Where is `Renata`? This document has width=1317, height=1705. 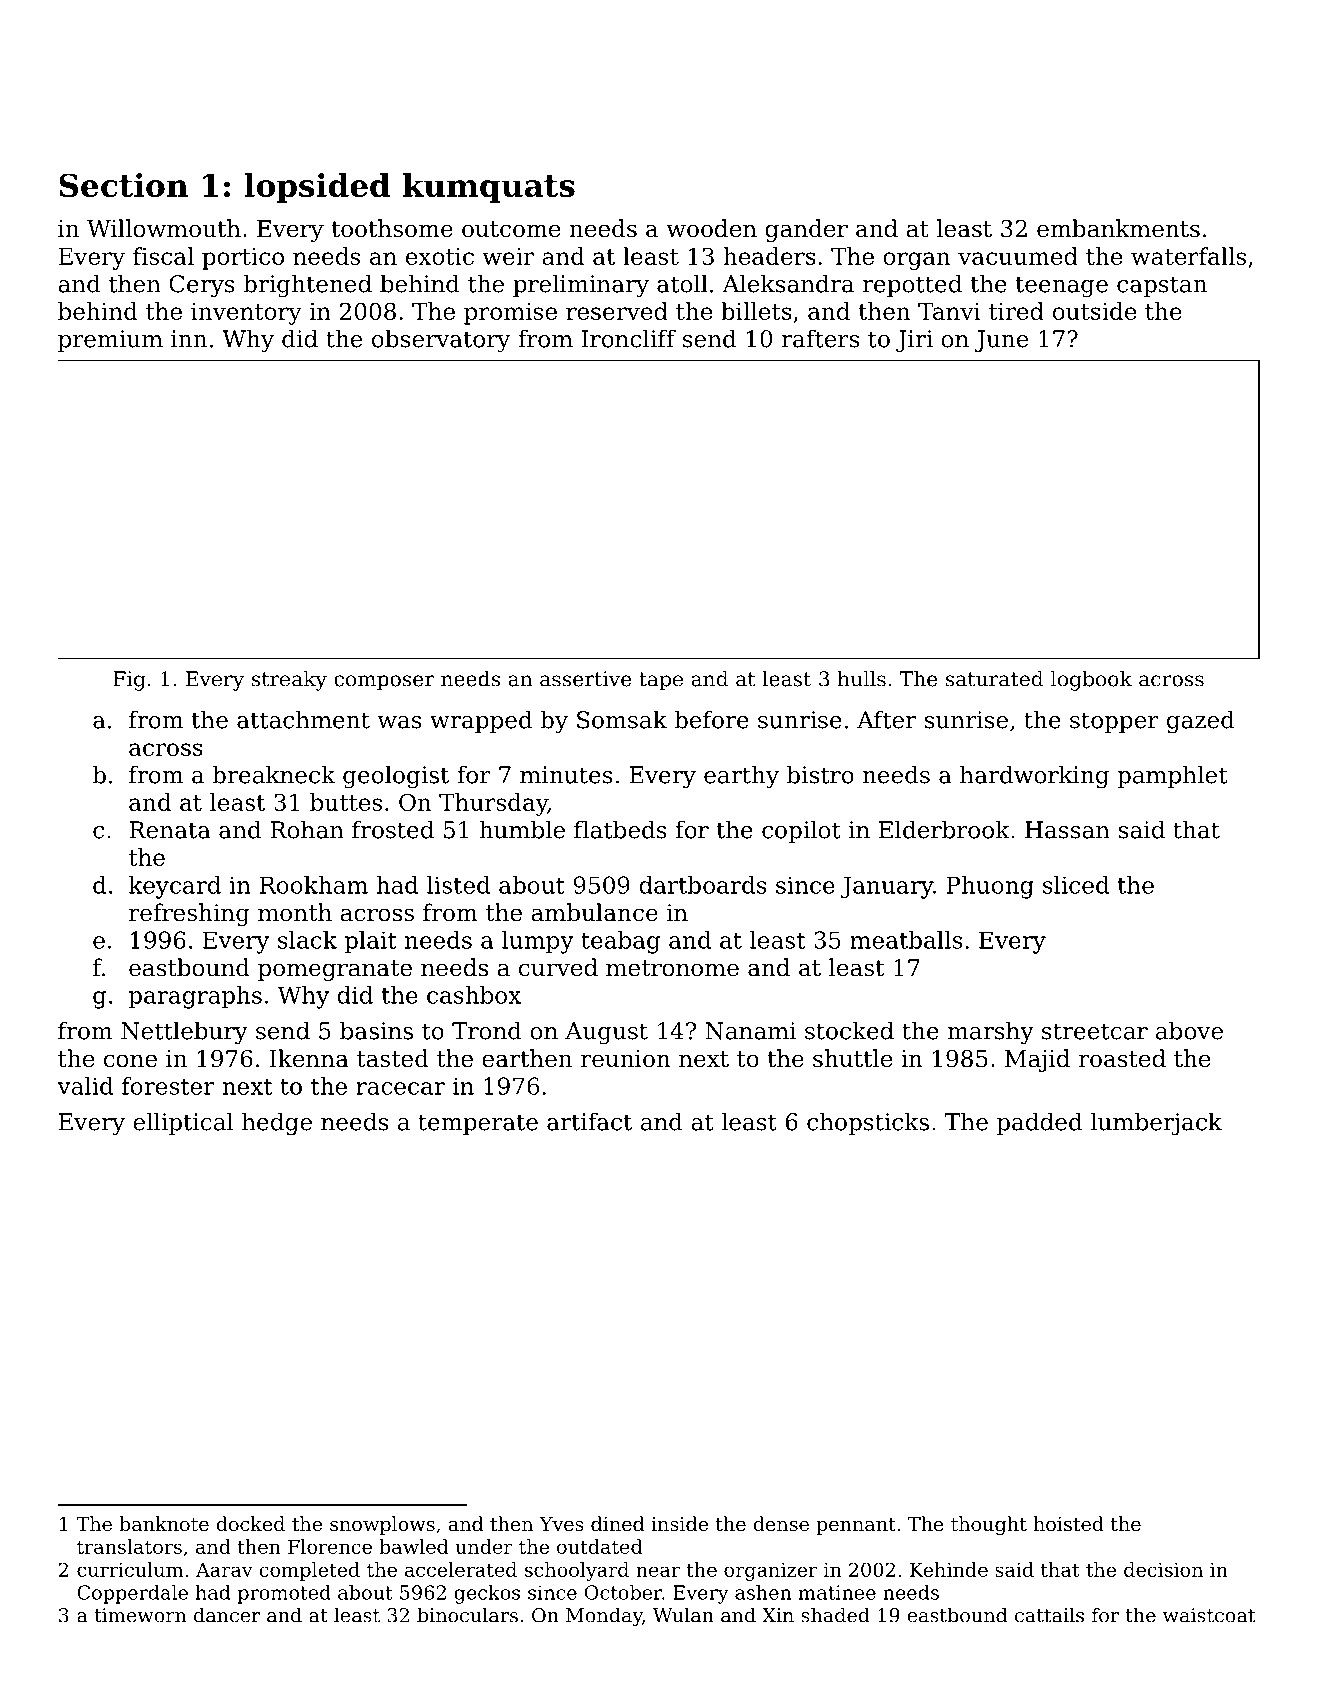
Renata is located at coordinates (170, 830).
